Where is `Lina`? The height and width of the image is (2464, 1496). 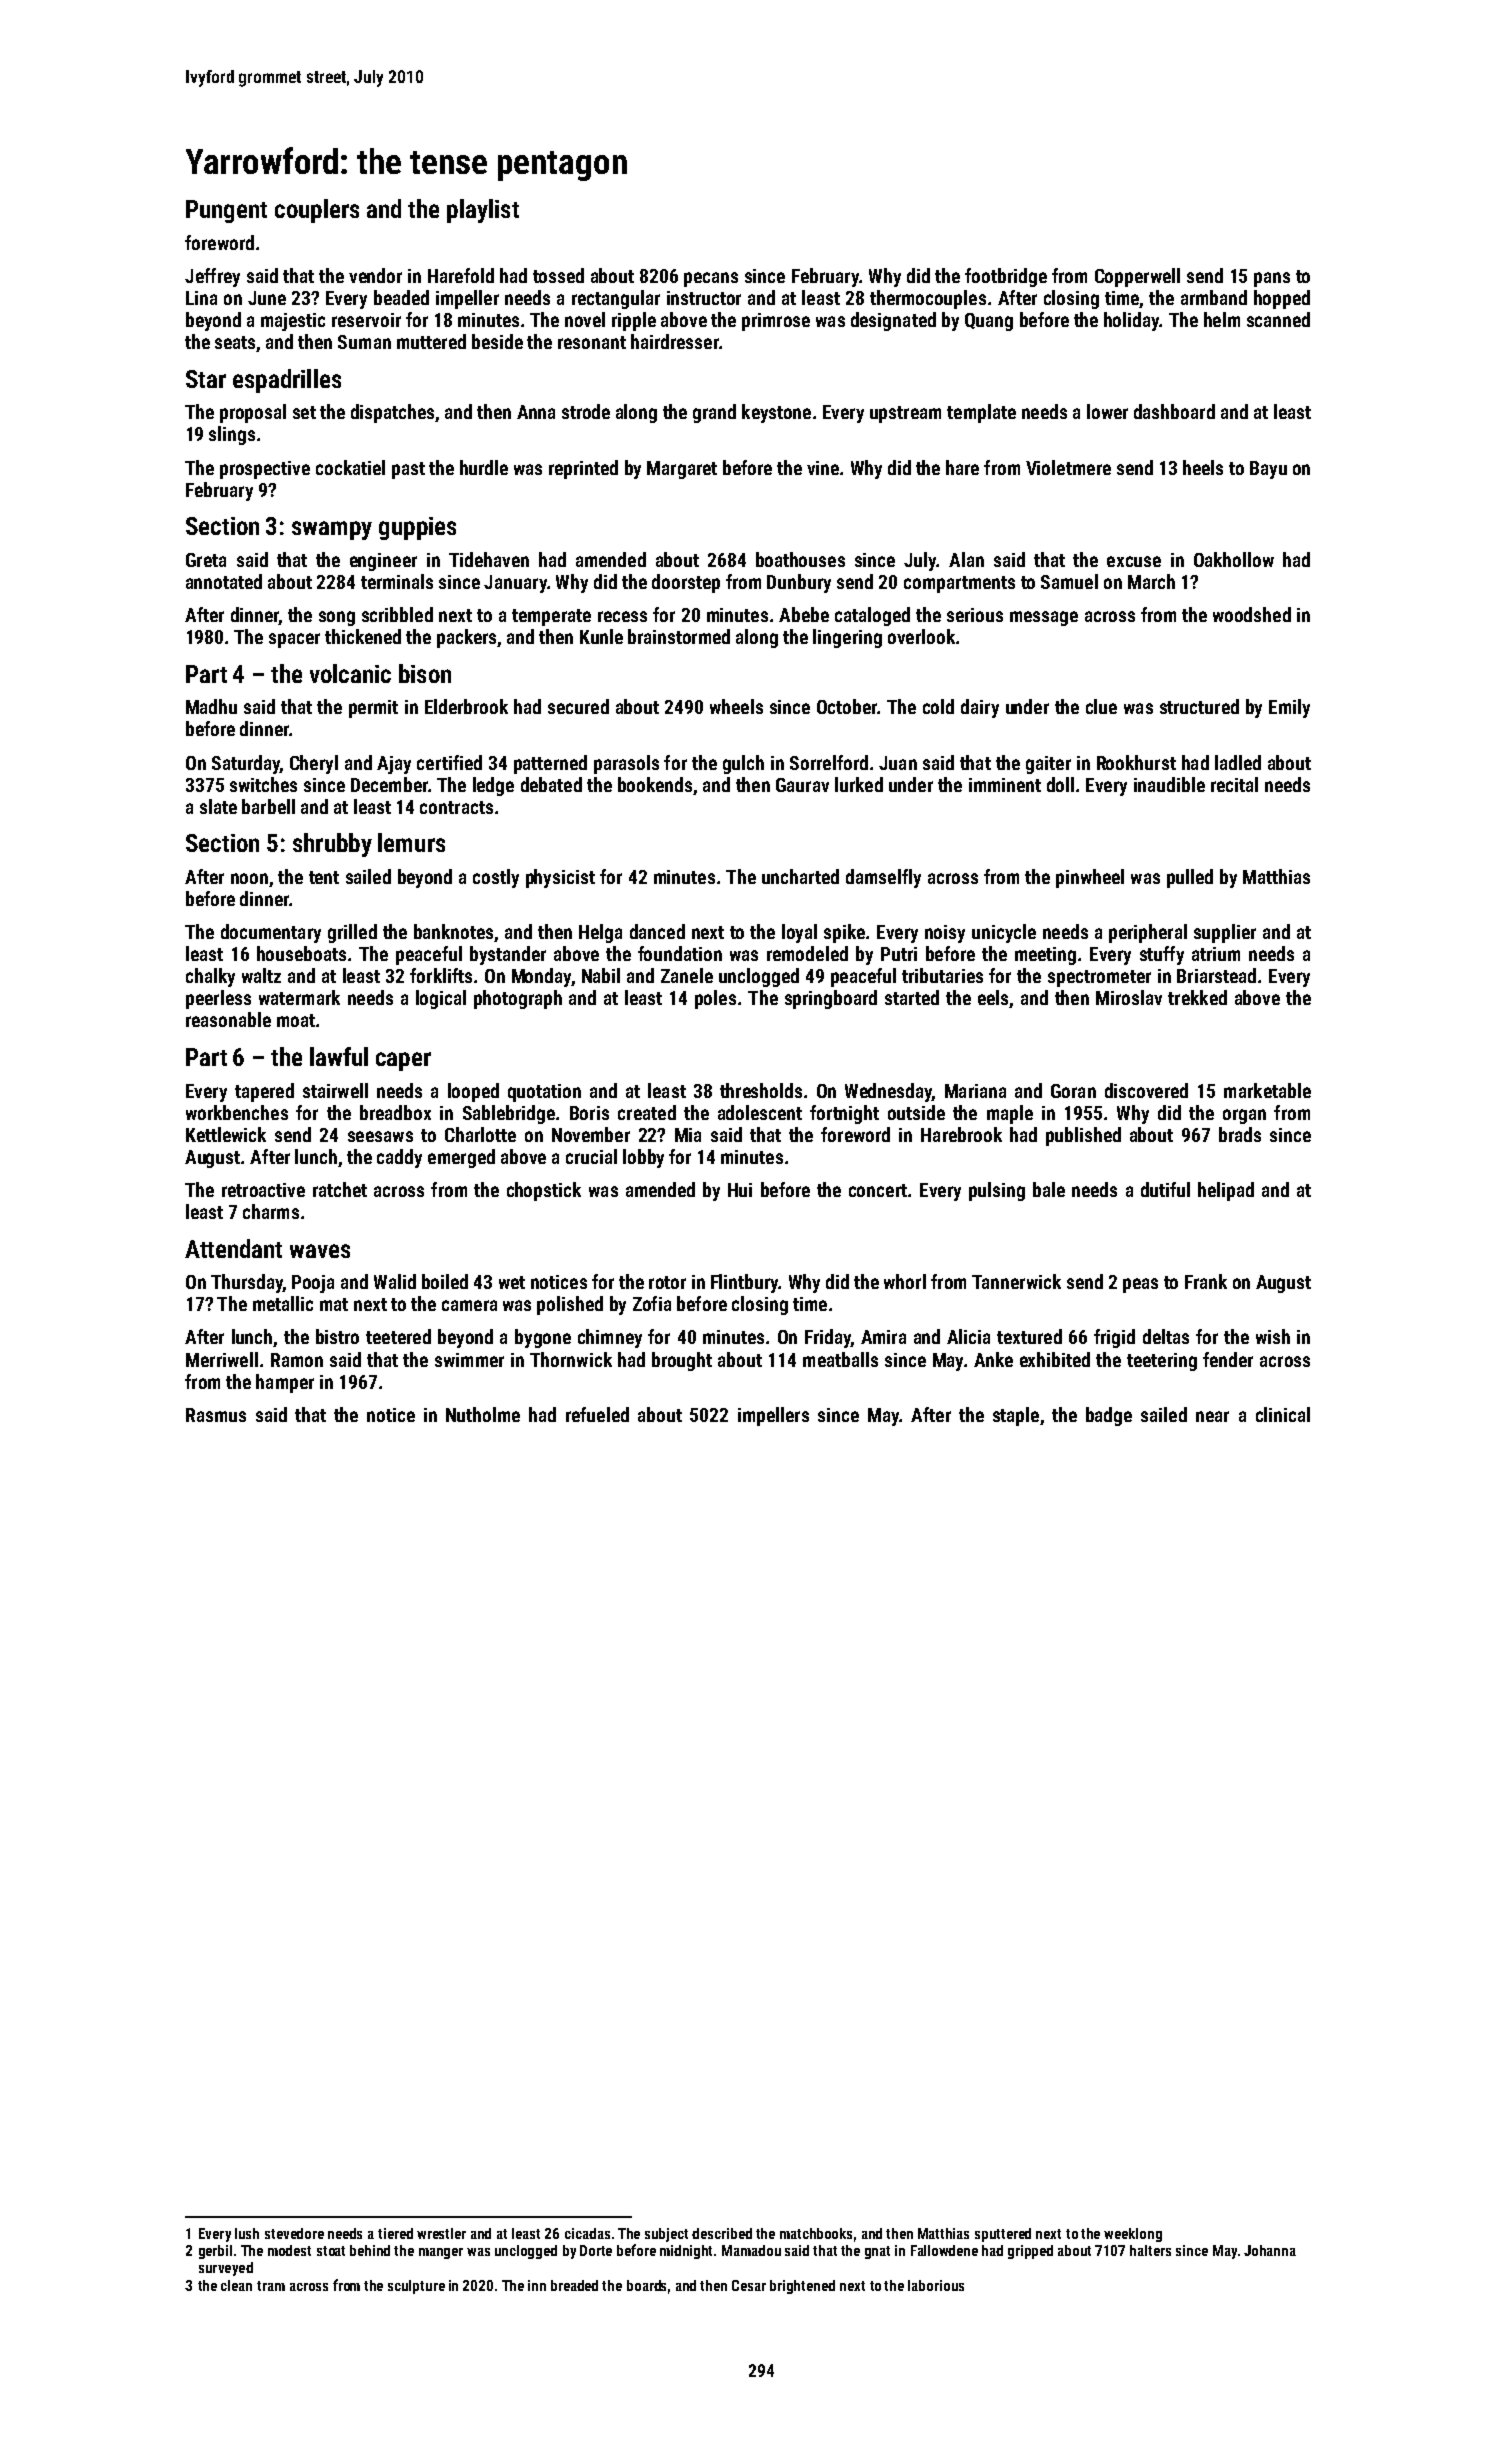 Lina is located at coordinates (201, 298).
